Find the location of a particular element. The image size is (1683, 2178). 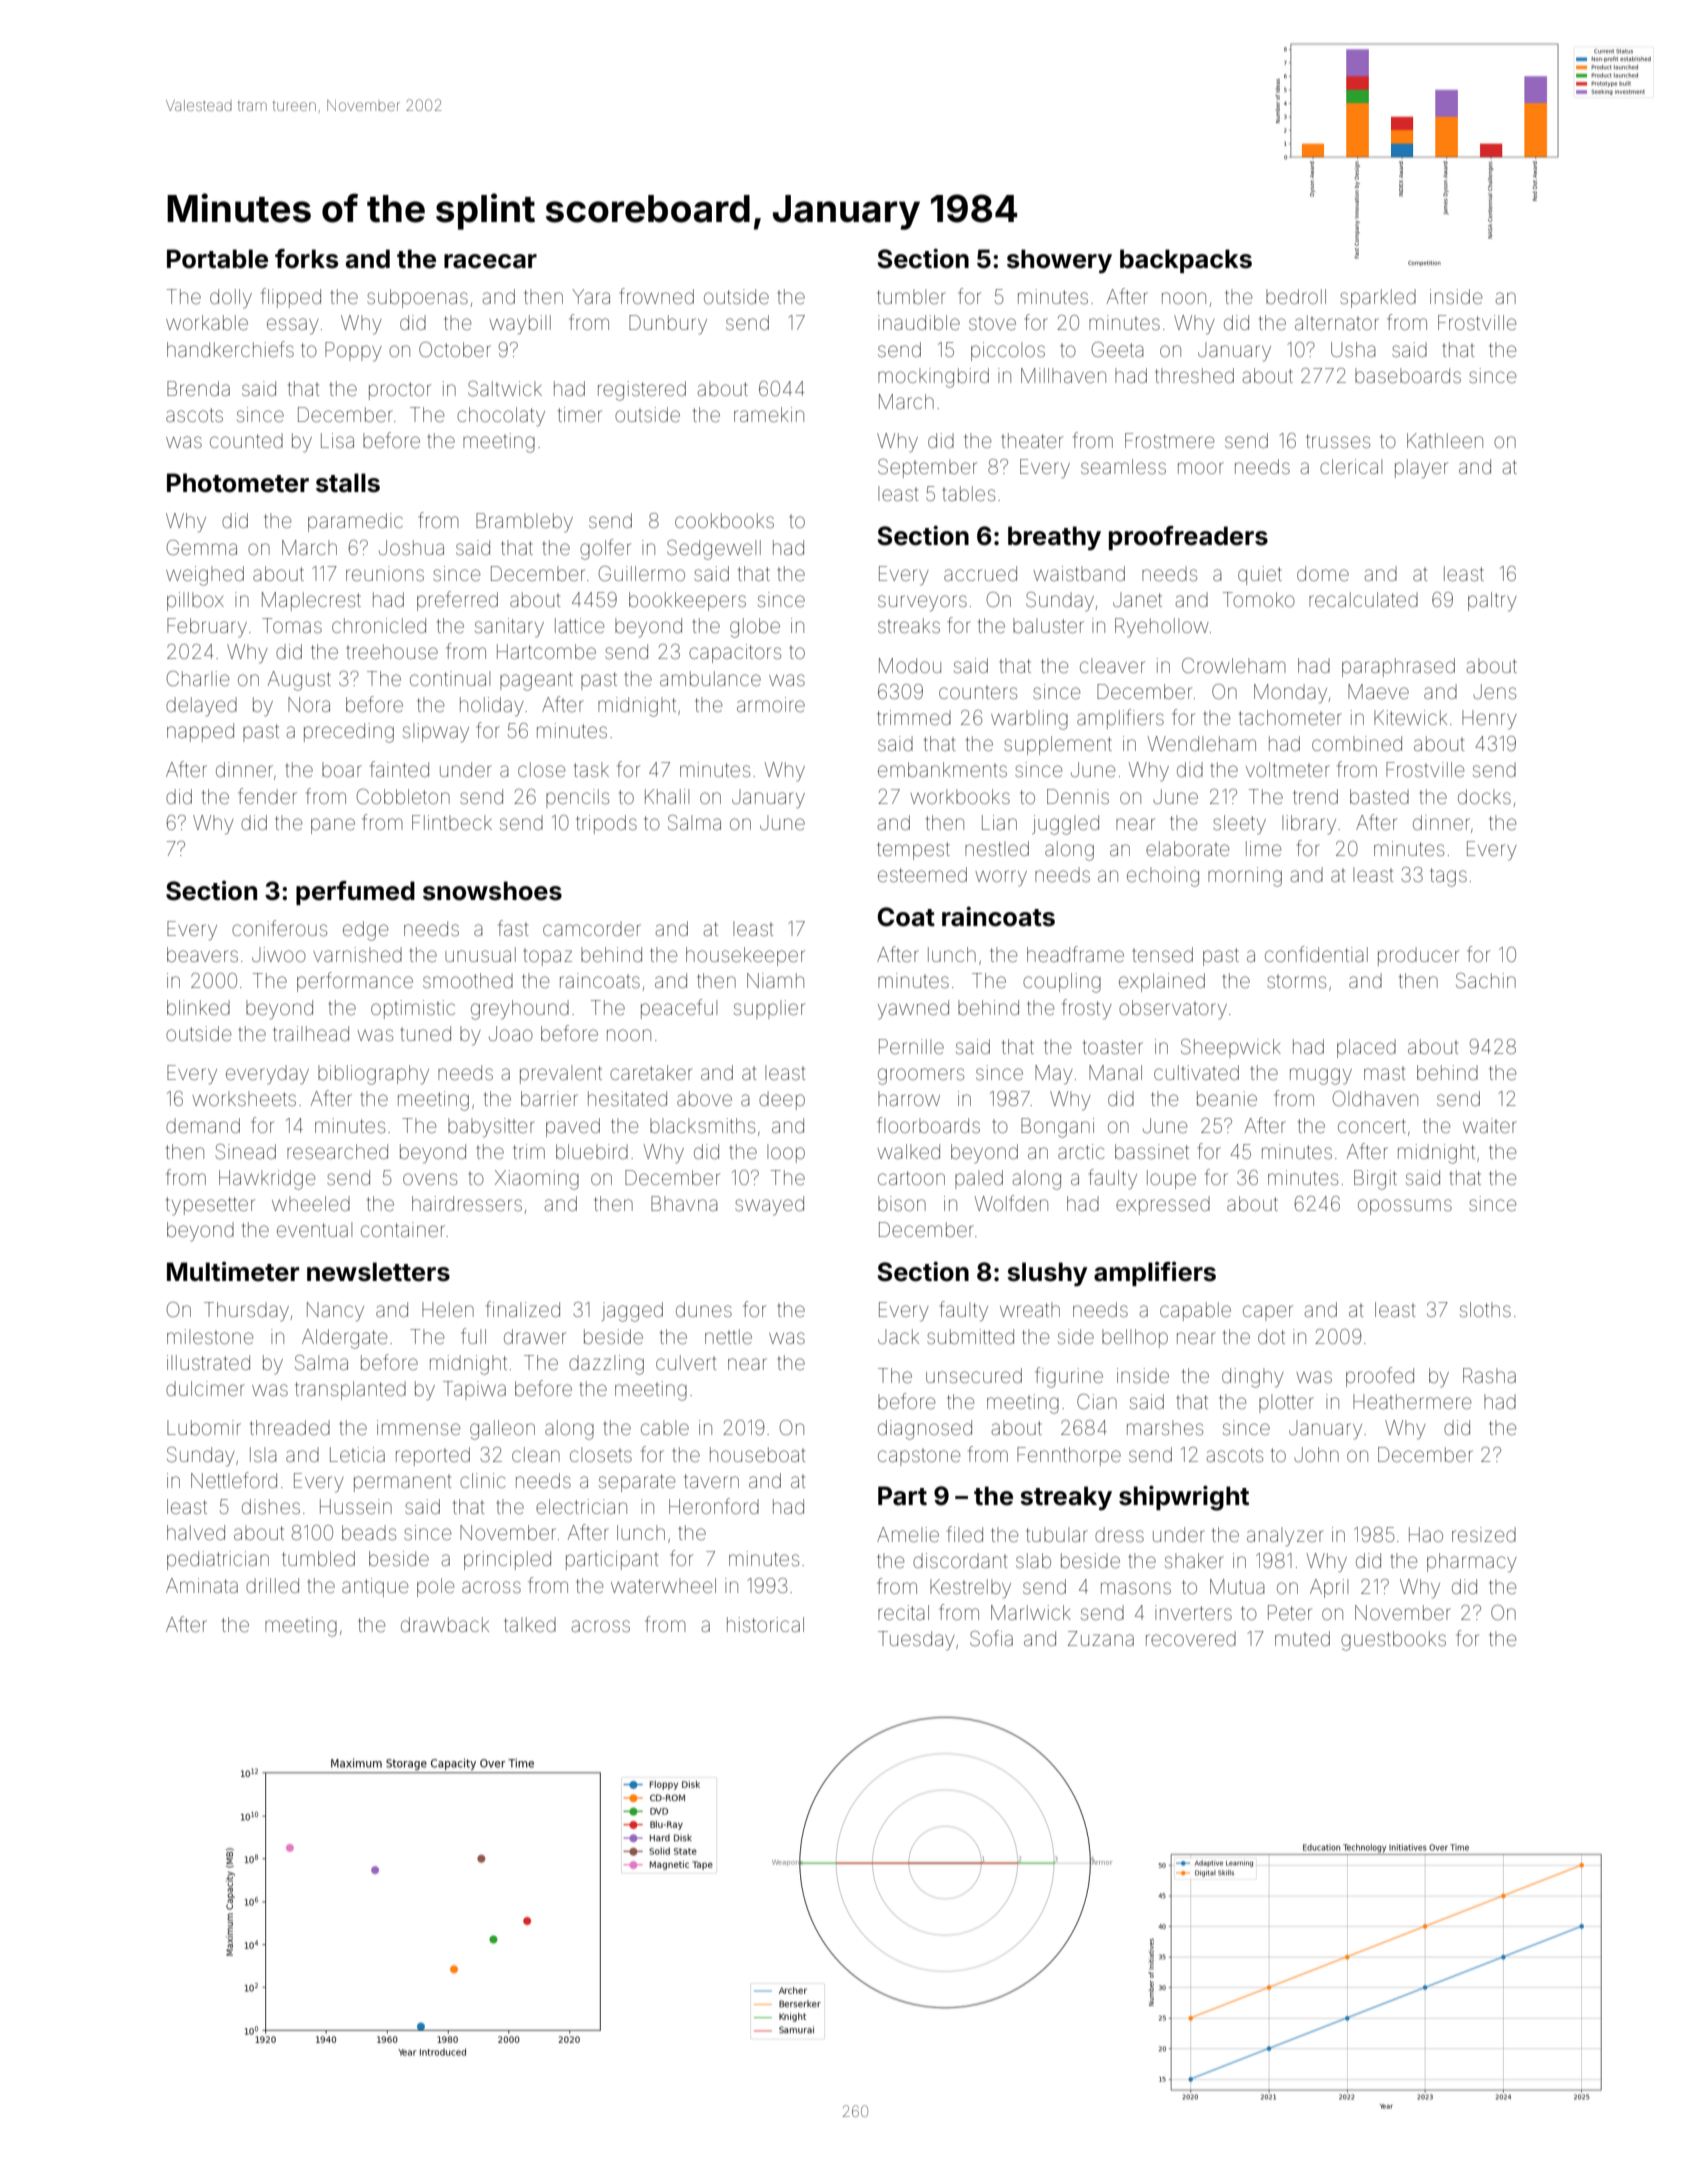

Usha is located at coordinates (1353, 349).
